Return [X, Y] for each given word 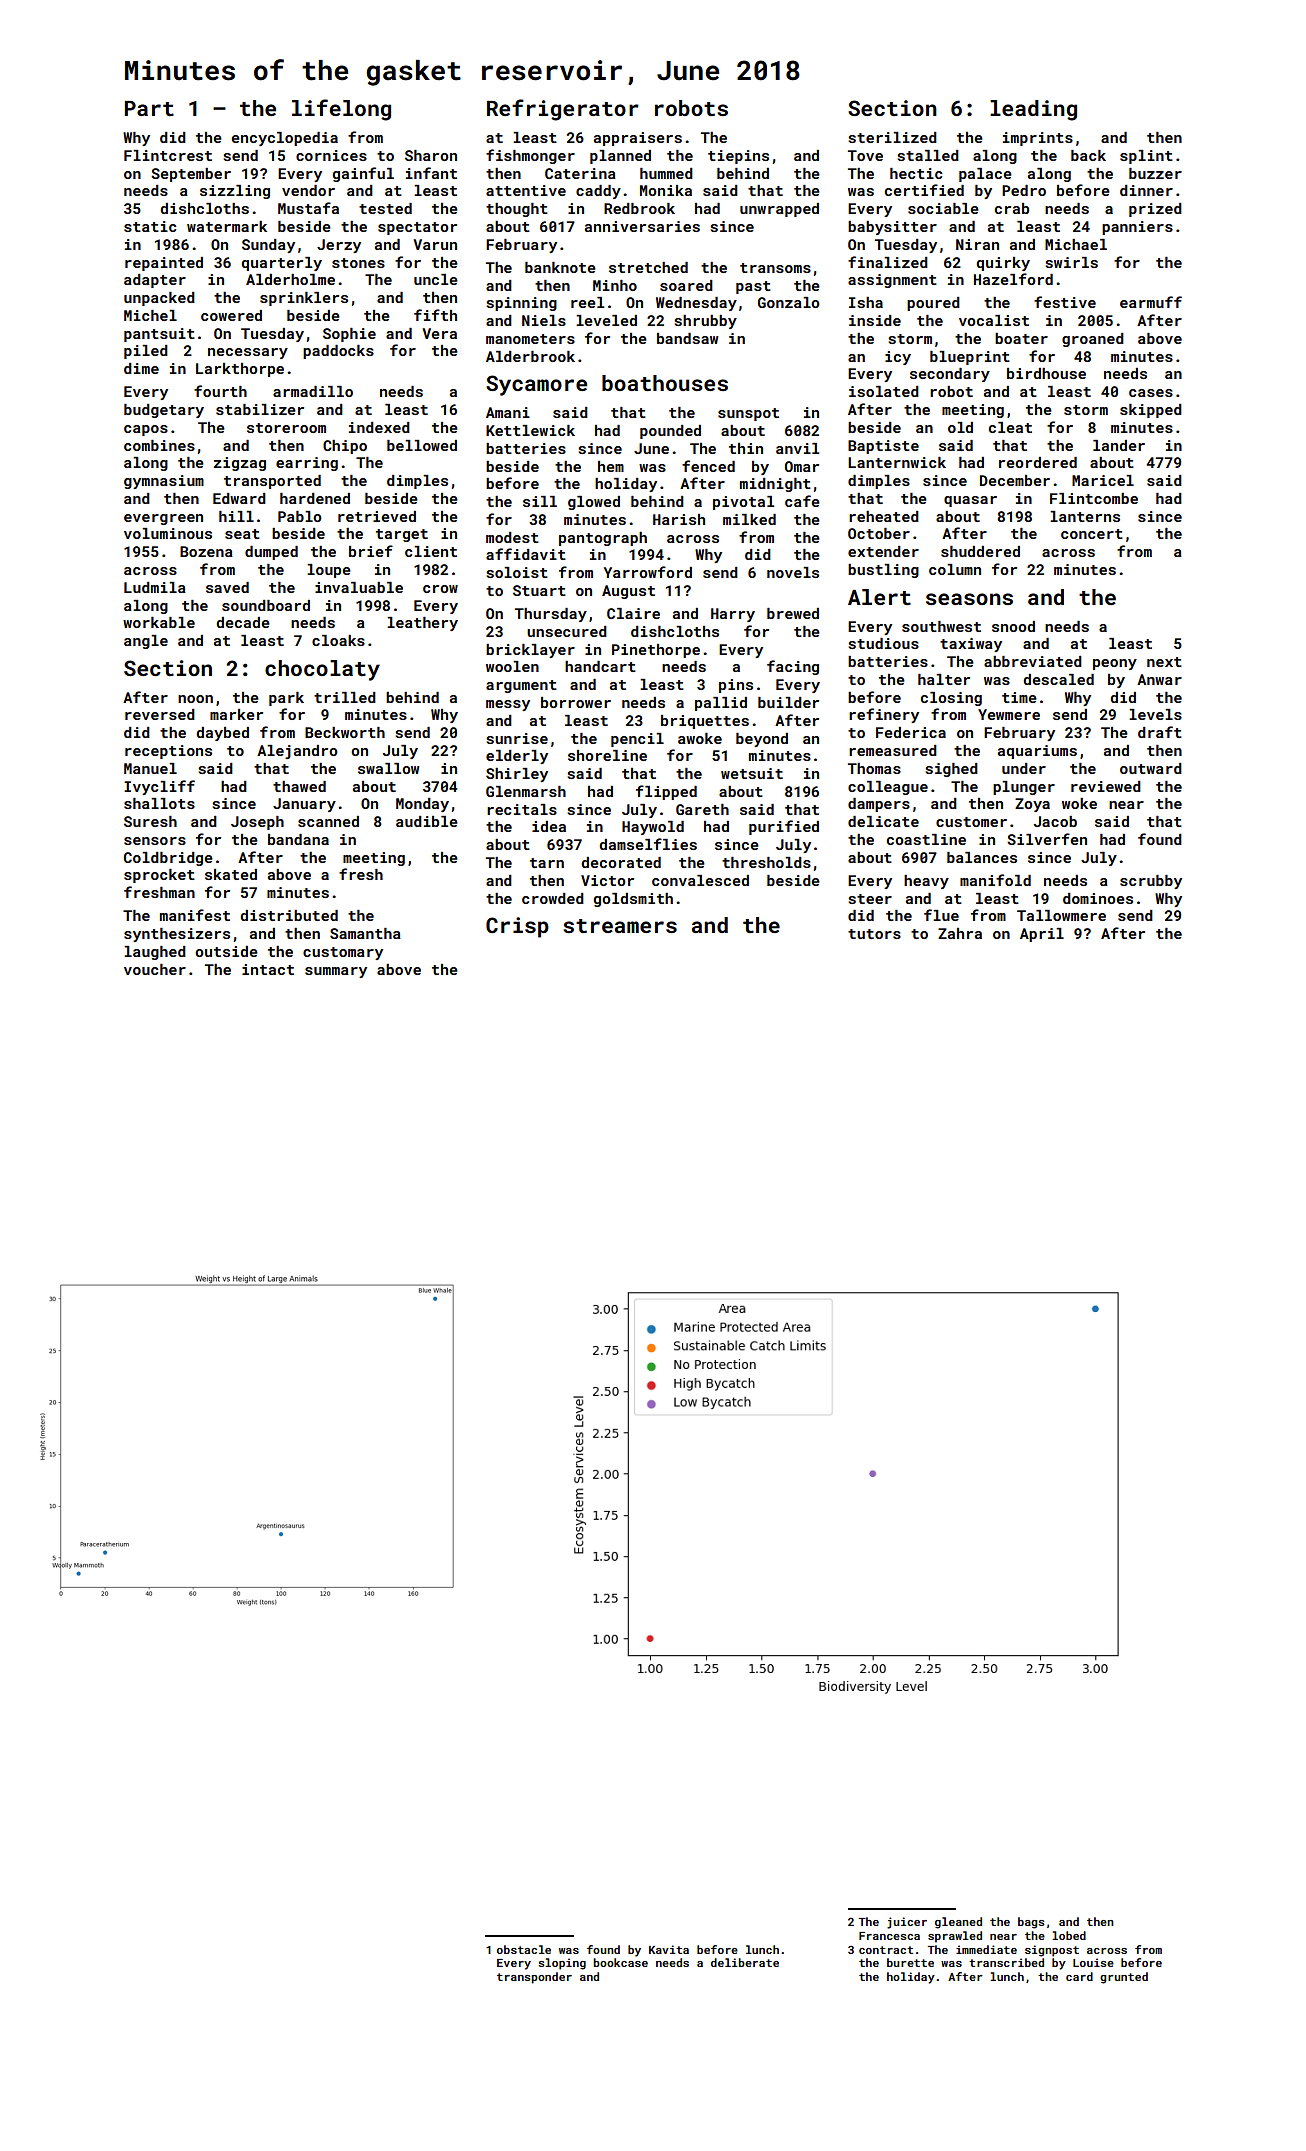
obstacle [524, 1949]
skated [231, 874]
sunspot [748, 414]
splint [1146, 157]
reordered [1038, 462]
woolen [512, 666]
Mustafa [308, 208]
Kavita [669, 1949]
